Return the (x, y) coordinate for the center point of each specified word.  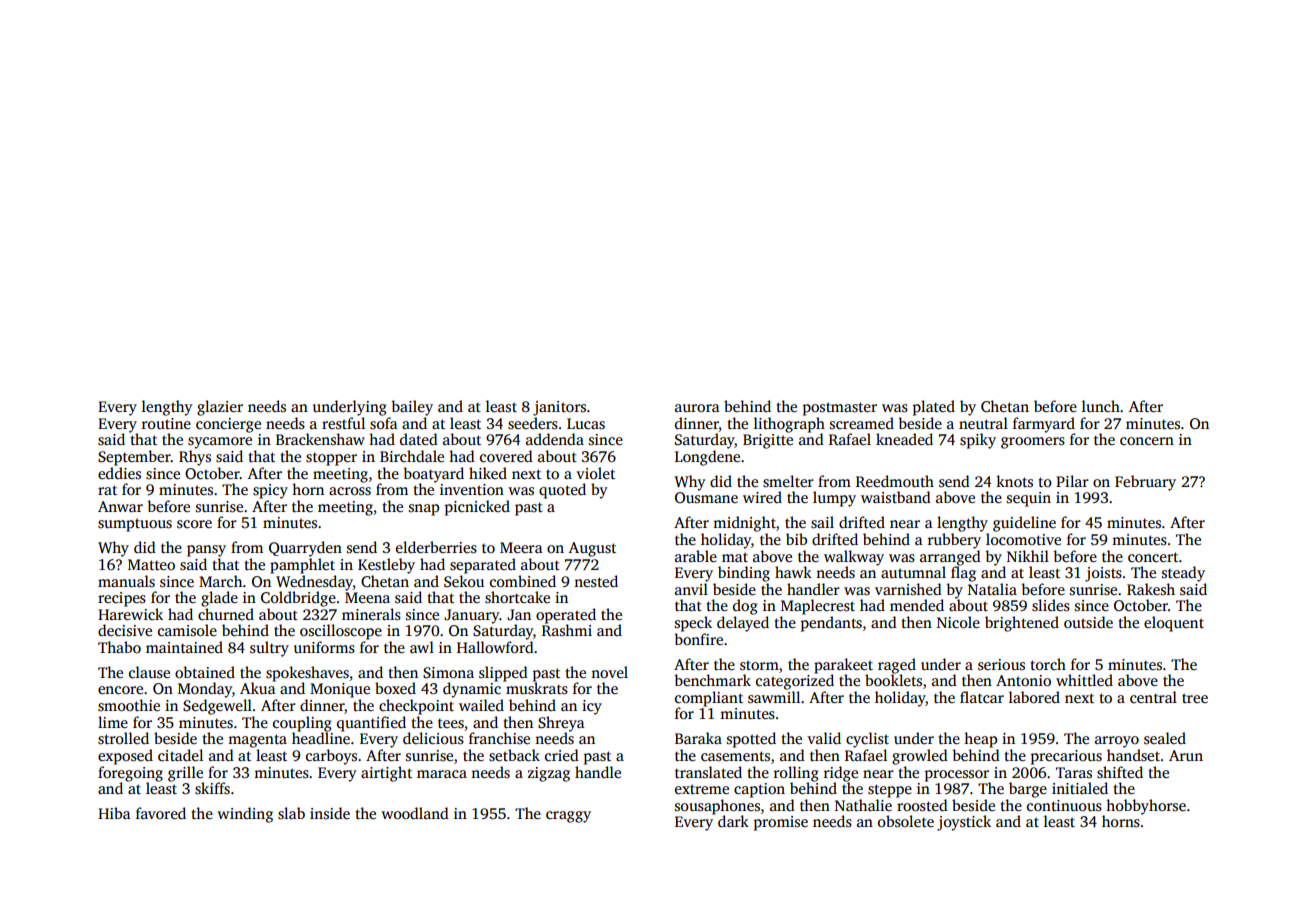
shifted (1120, 772)
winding (245, 815)
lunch (1101, 406)
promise (781, 823)
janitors (559, 408)
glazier (220, 408)
